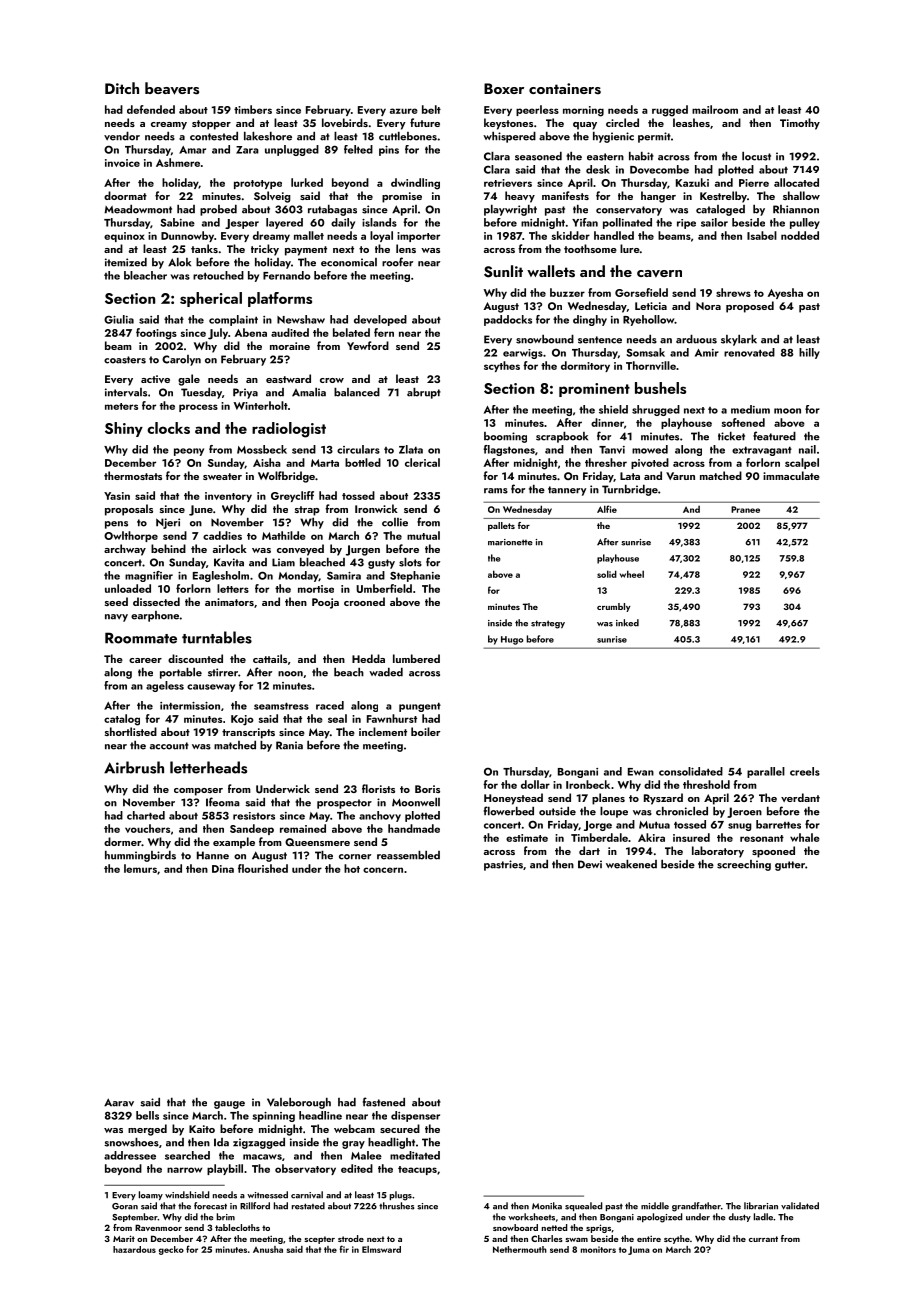  I want to click on parallel, so click(766, 772).
